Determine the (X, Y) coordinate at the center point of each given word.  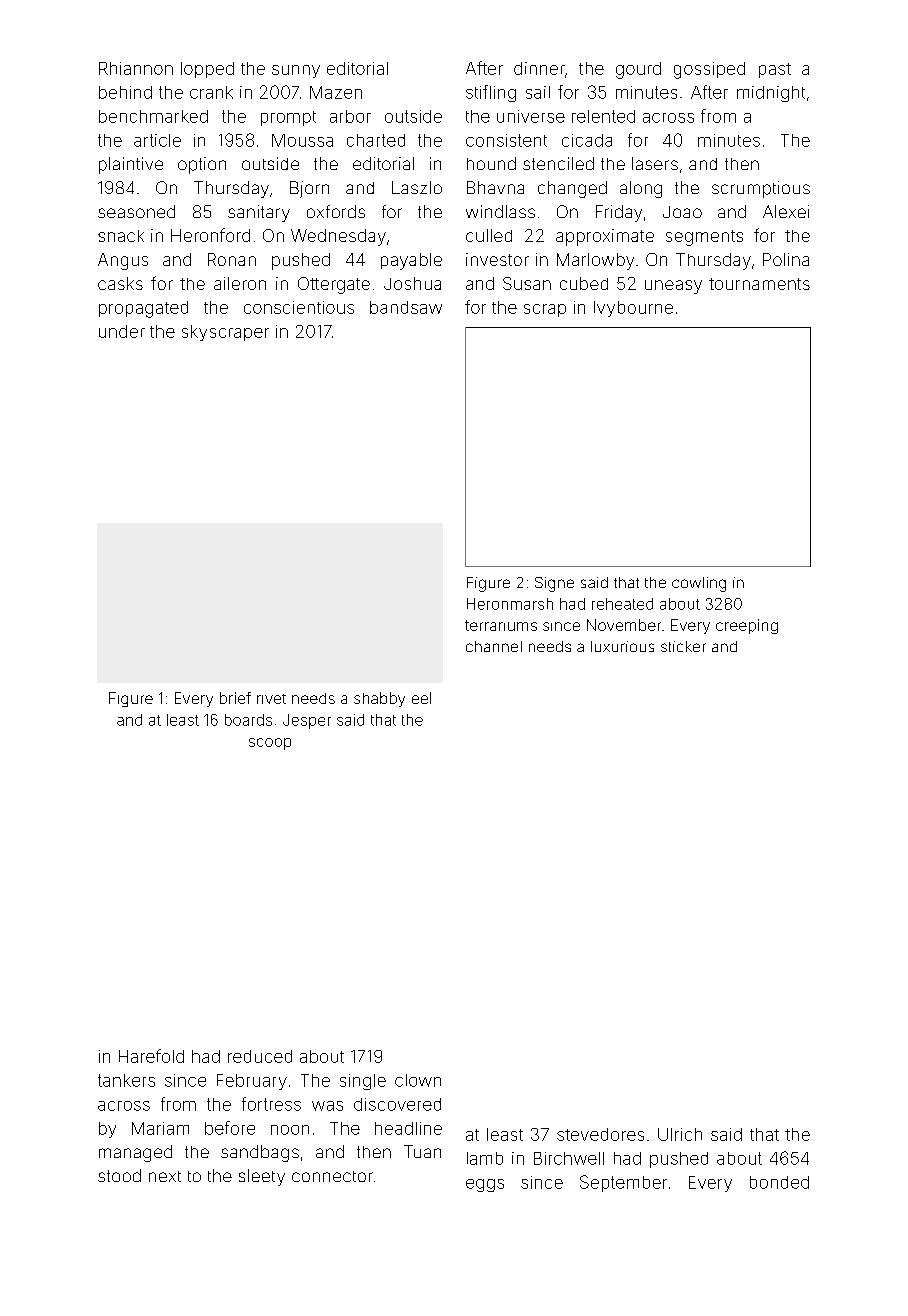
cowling (699, 584)
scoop (270, 744)
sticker (683, 646)
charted (376, 140)
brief (235, 698)
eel (421, 698)
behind (125, 92)
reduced (260, 1056)
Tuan (422, 1151)
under (122, 331)
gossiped (709, 70)
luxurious (622, 646)
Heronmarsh (510, 604)
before (230, 1128)
